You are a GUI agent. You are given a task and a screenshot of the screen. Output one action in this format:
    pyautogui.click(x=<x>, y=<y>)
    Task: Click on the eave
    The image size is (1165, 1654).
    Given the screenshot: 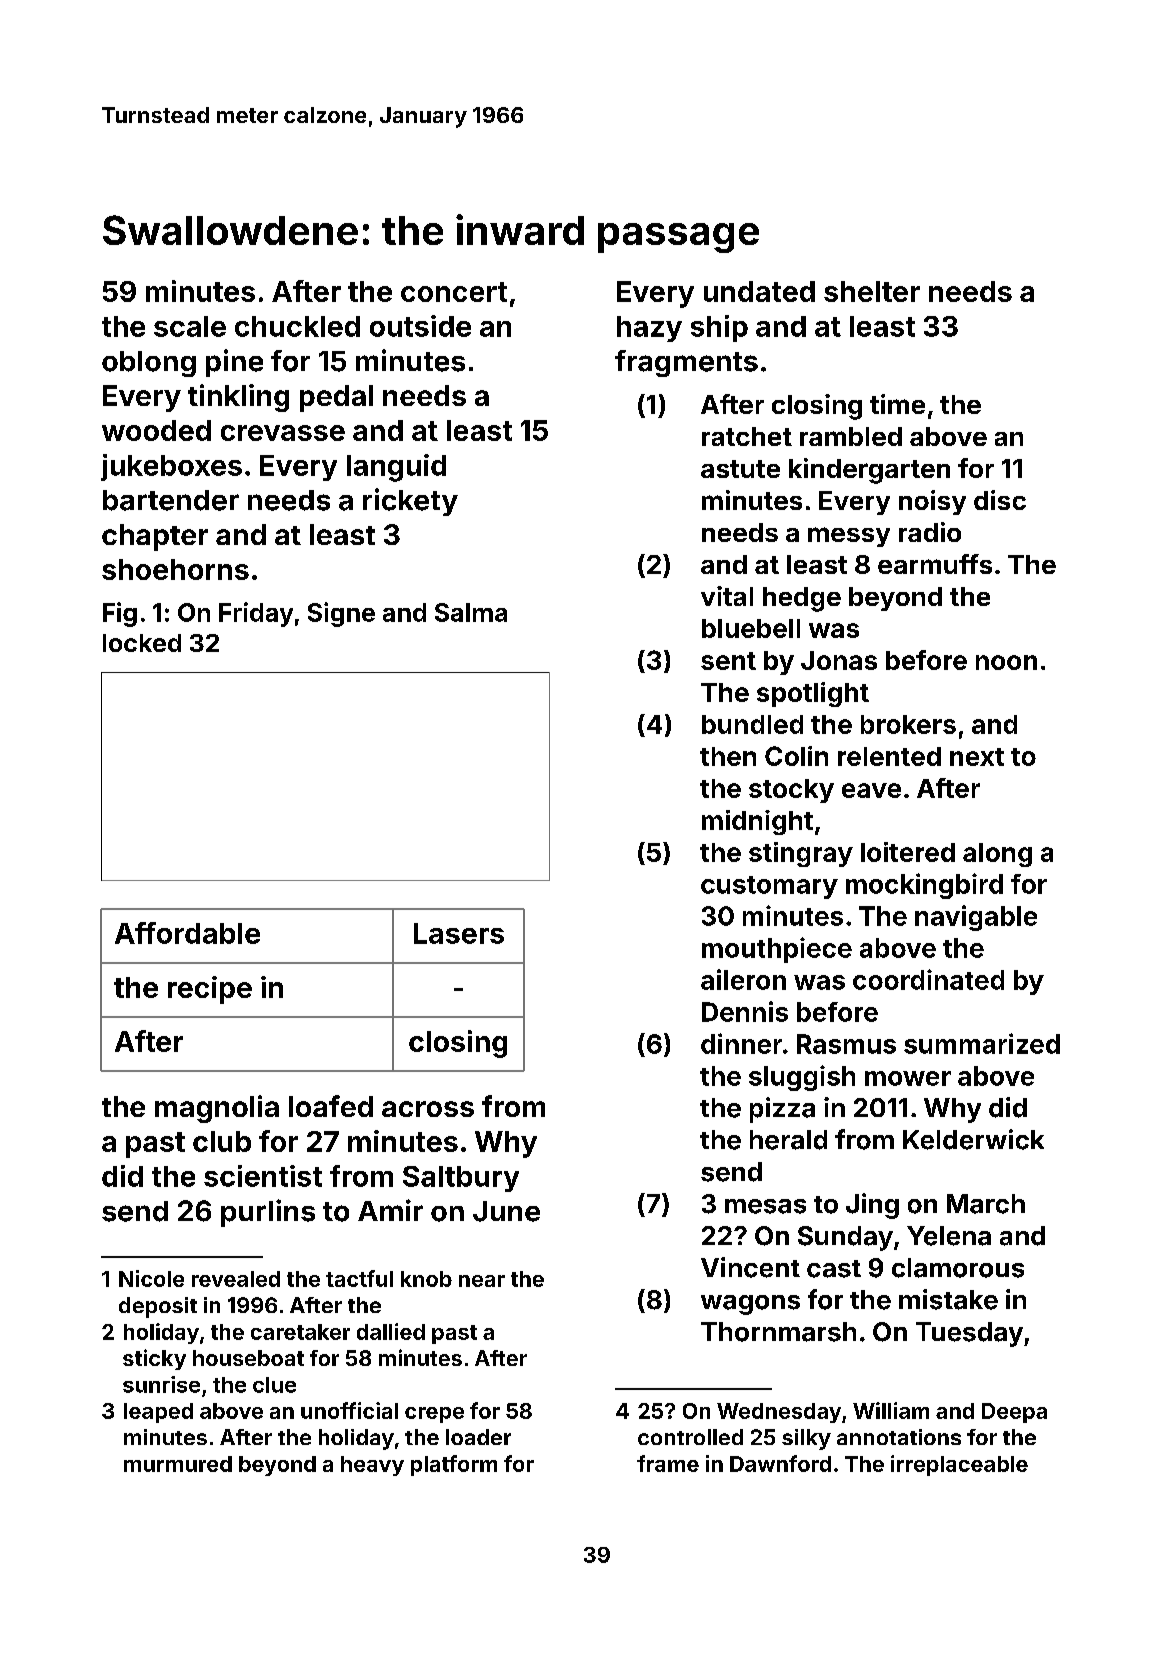 What is the action you would take?
    pyautogui.click(x=871, y=790)
